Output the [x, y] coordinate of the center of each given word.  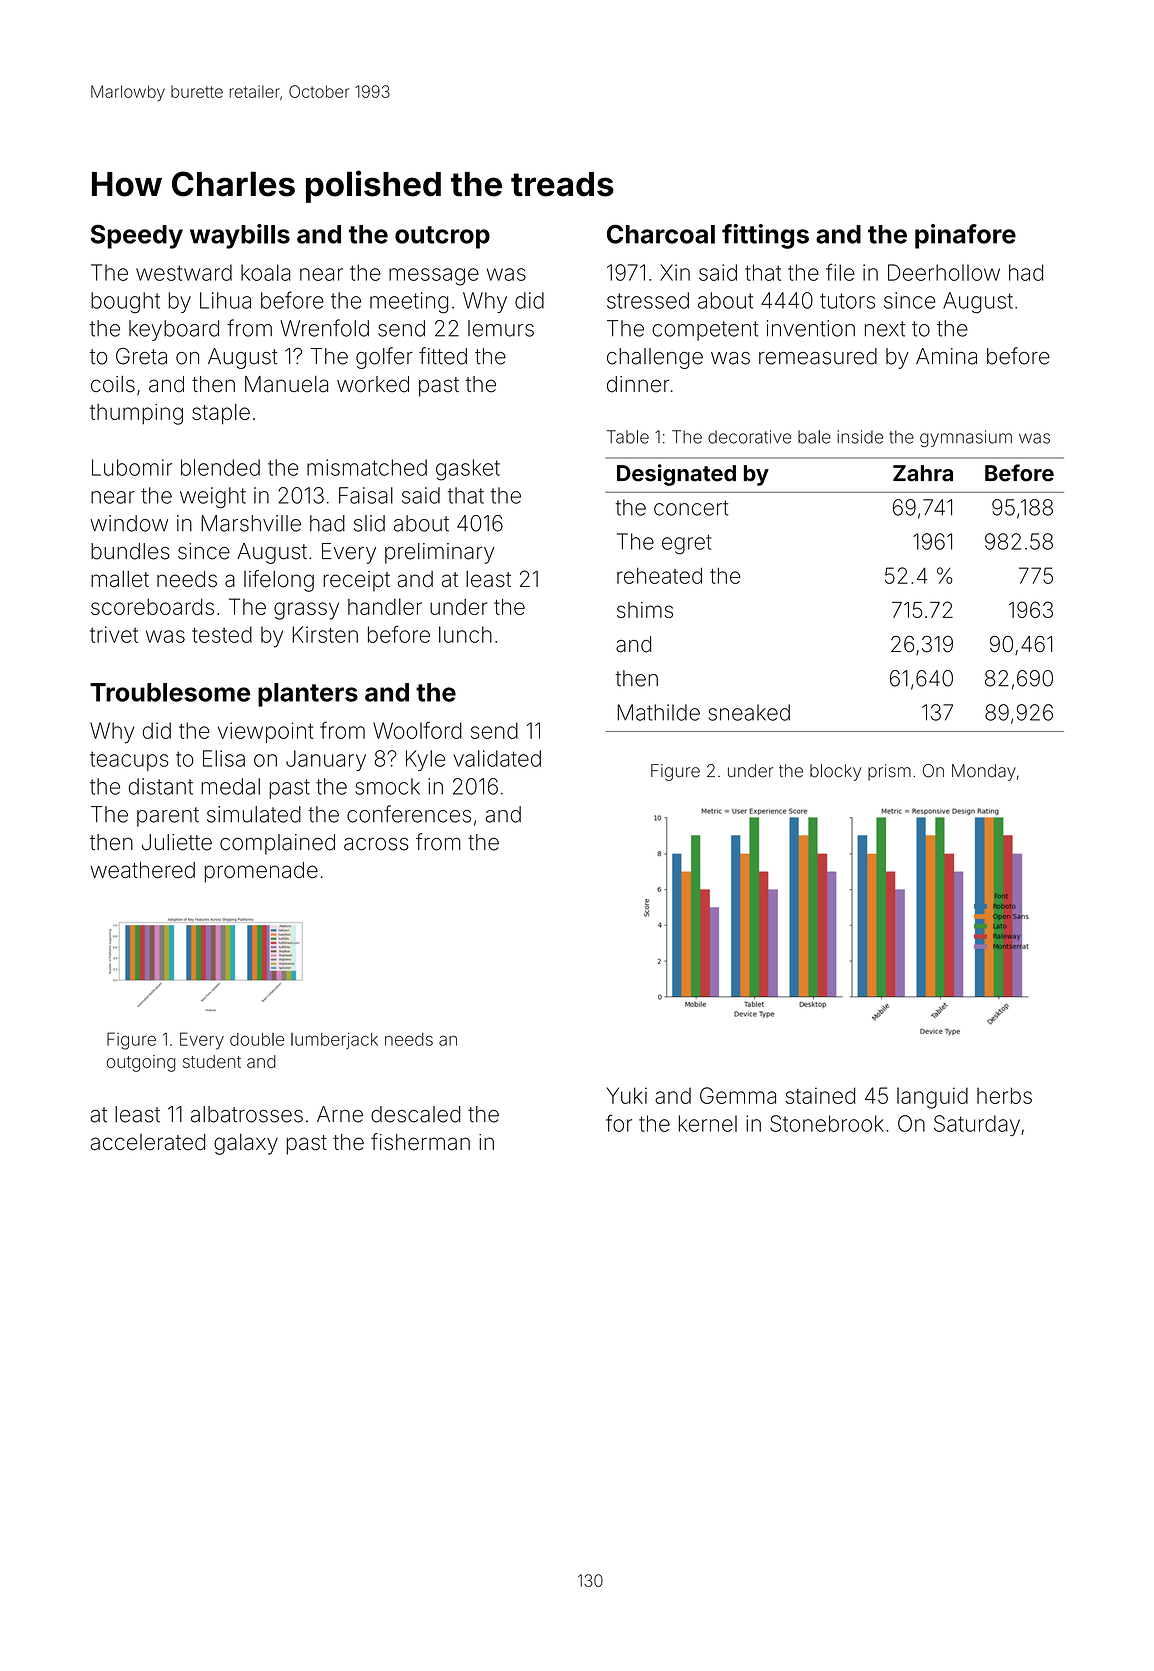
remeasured [818, 356]
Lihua [225, 300]
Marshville [251, 523]
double [257, 1039]
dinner [638, 384]
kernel [708, 1123]
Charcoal [661, 234]
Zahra [923, 473]
